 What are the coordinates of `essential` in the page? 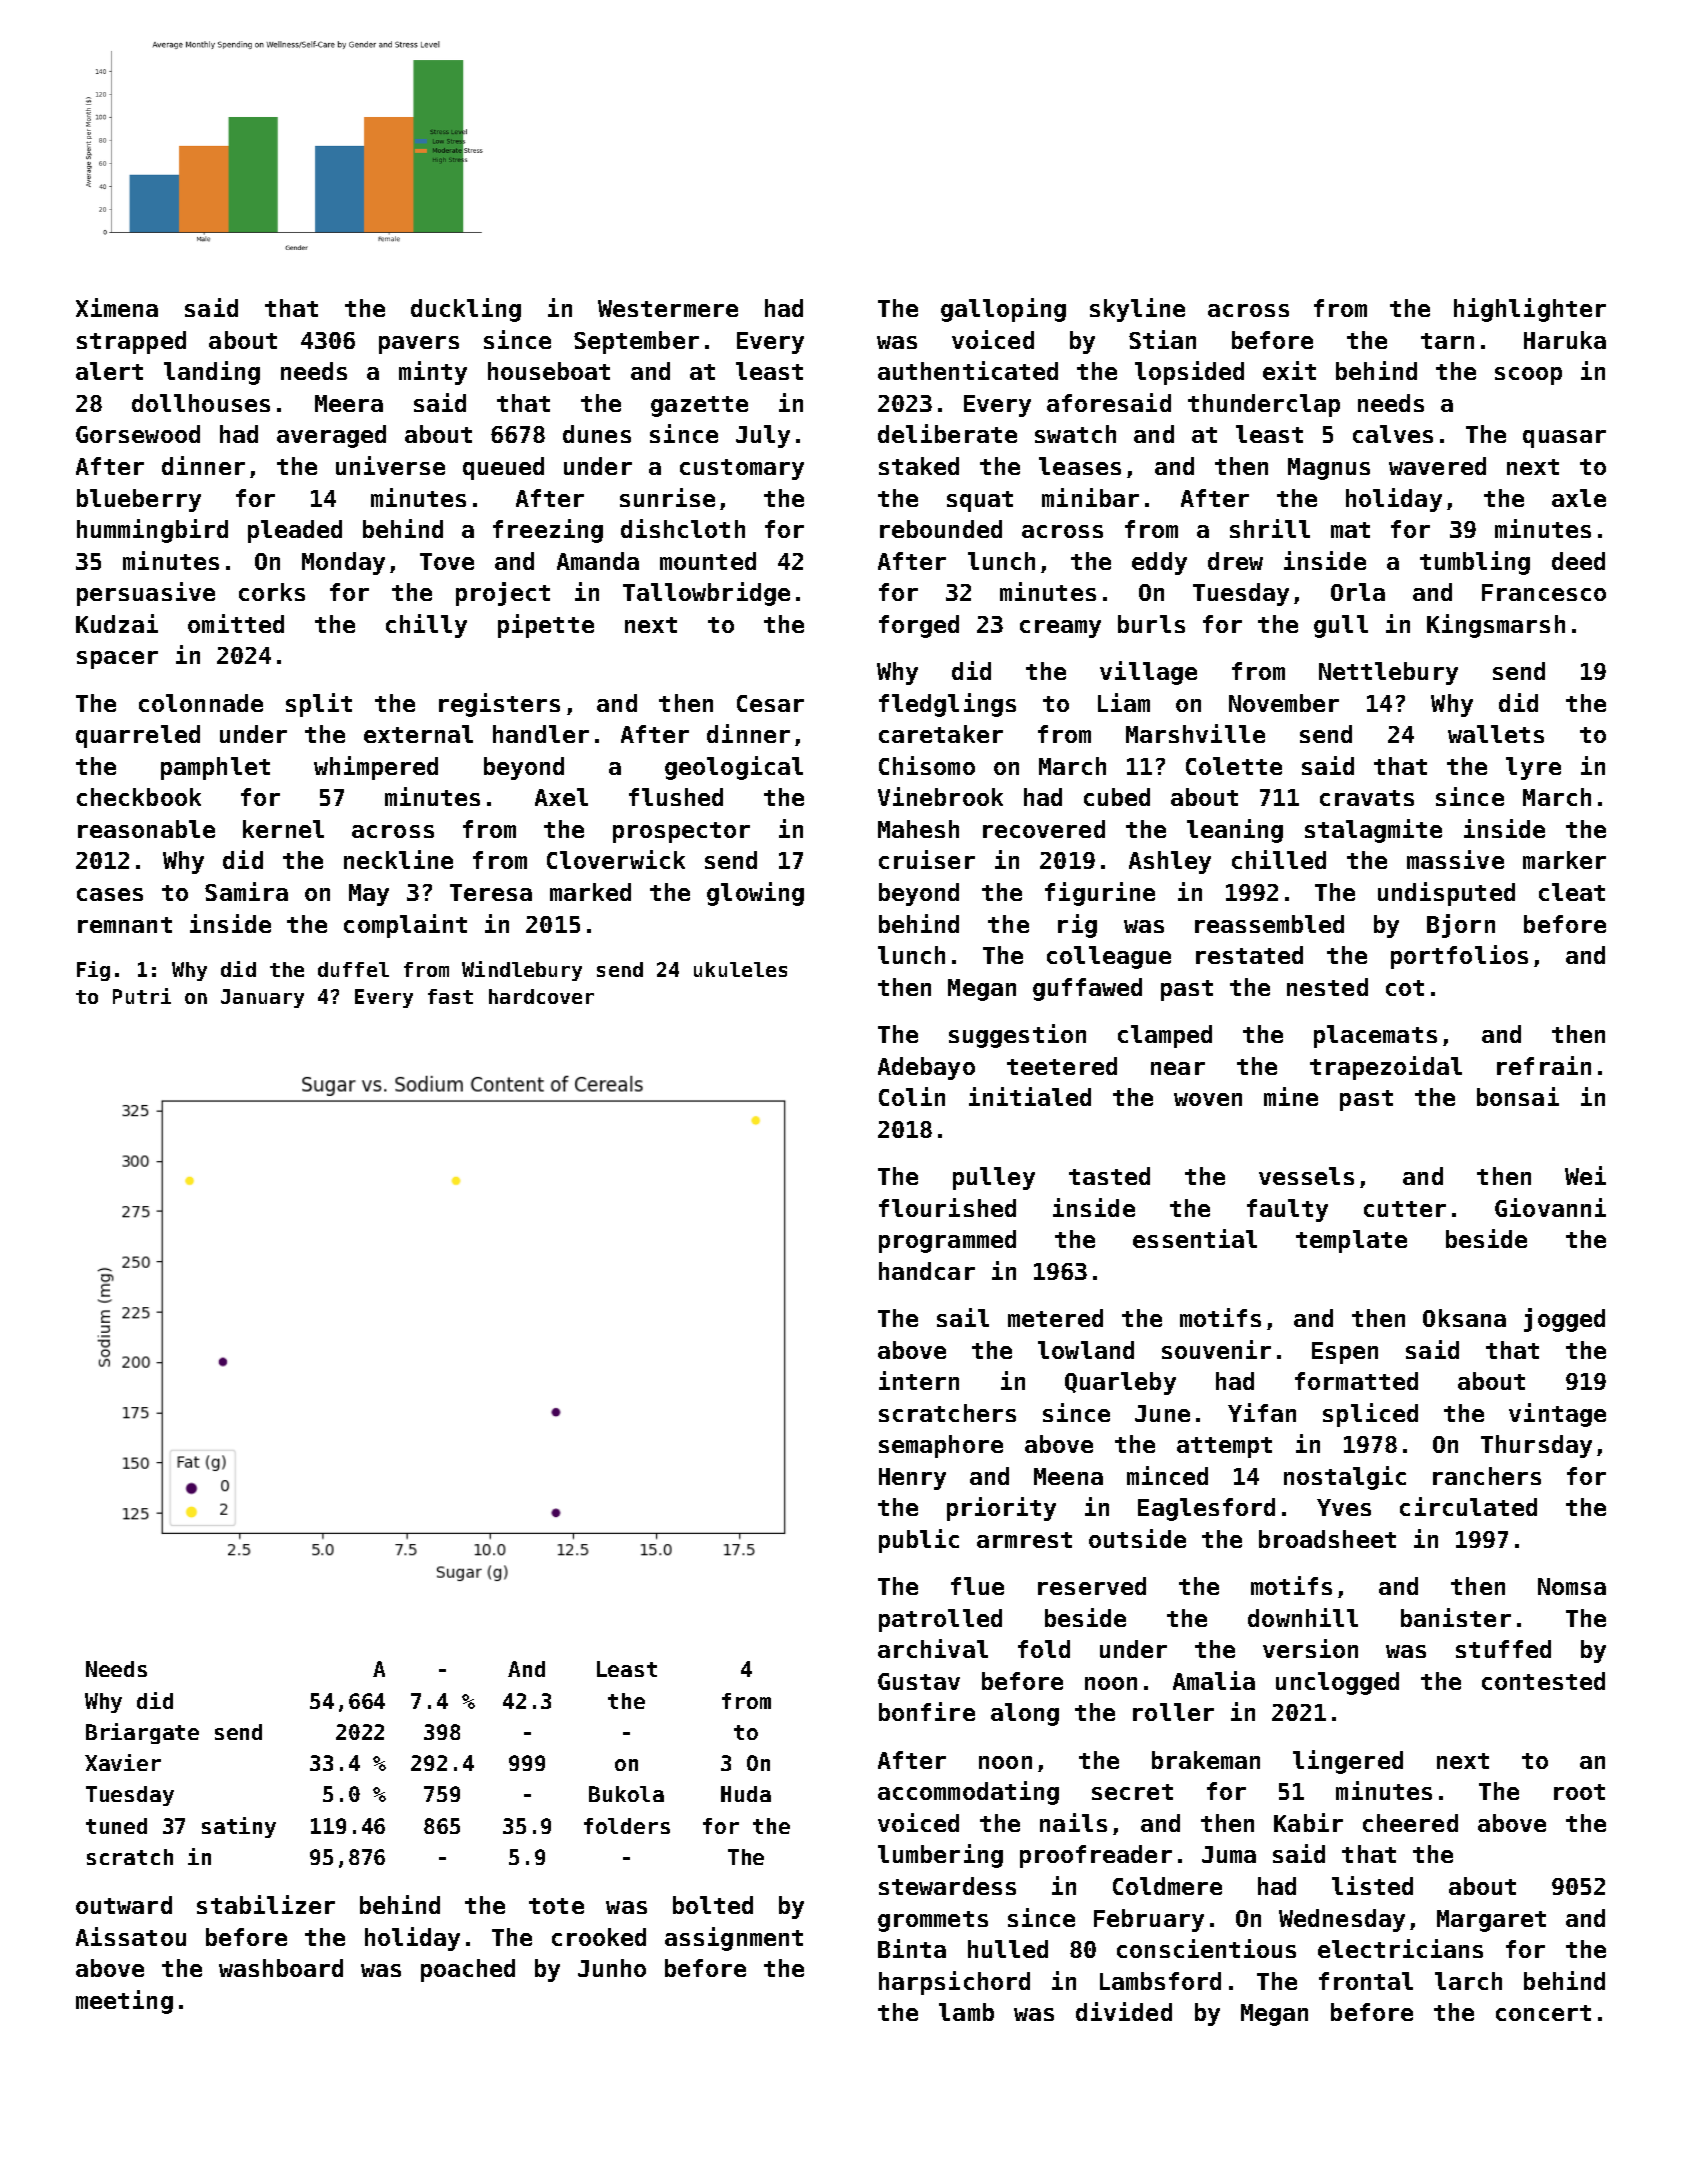 It's located at (1195, 1238).
